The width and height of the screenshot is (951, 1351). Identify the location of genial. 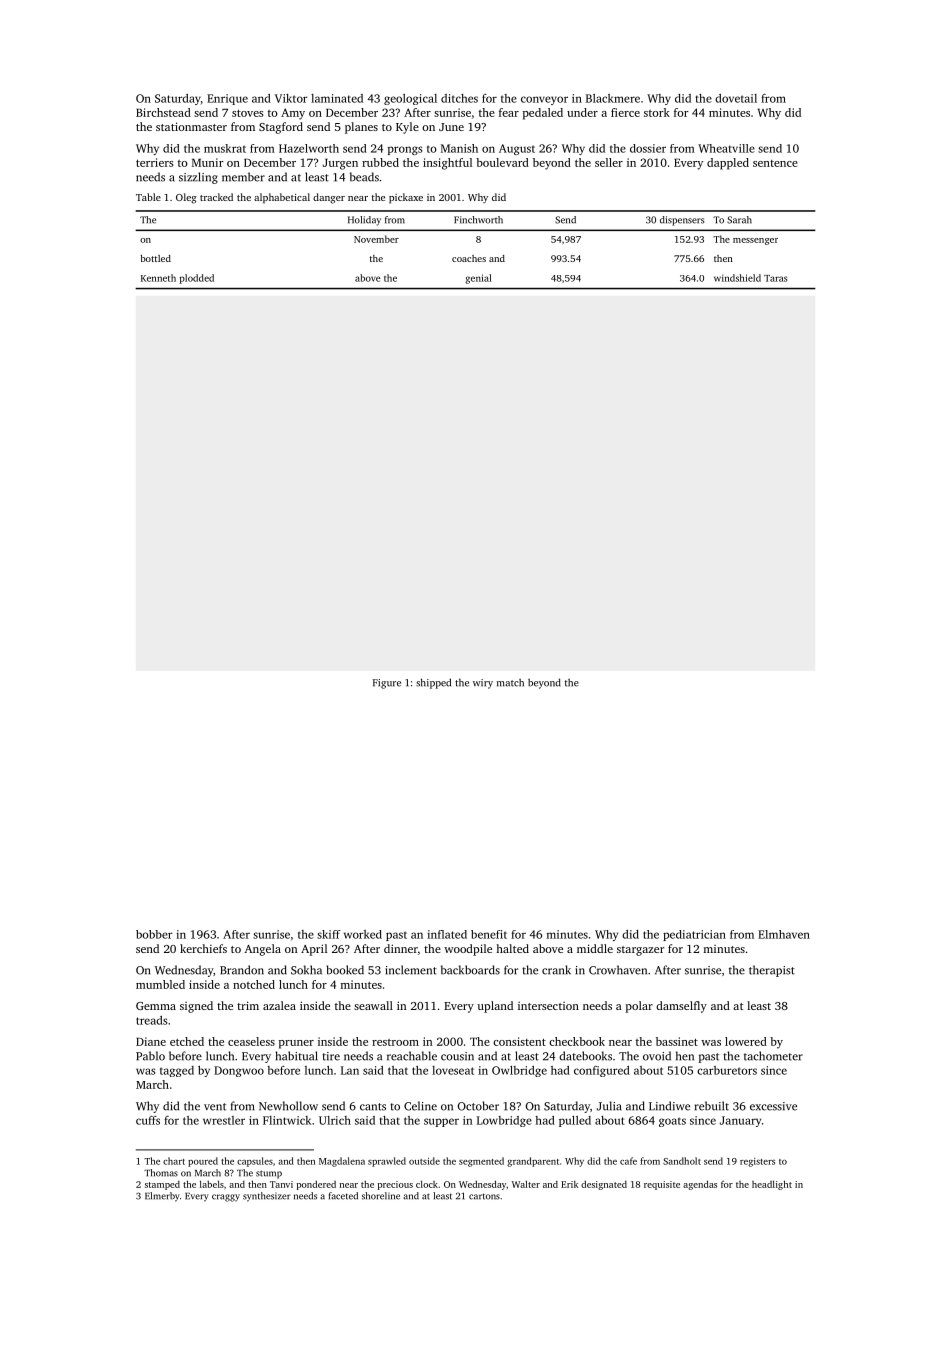
(478, 279).
